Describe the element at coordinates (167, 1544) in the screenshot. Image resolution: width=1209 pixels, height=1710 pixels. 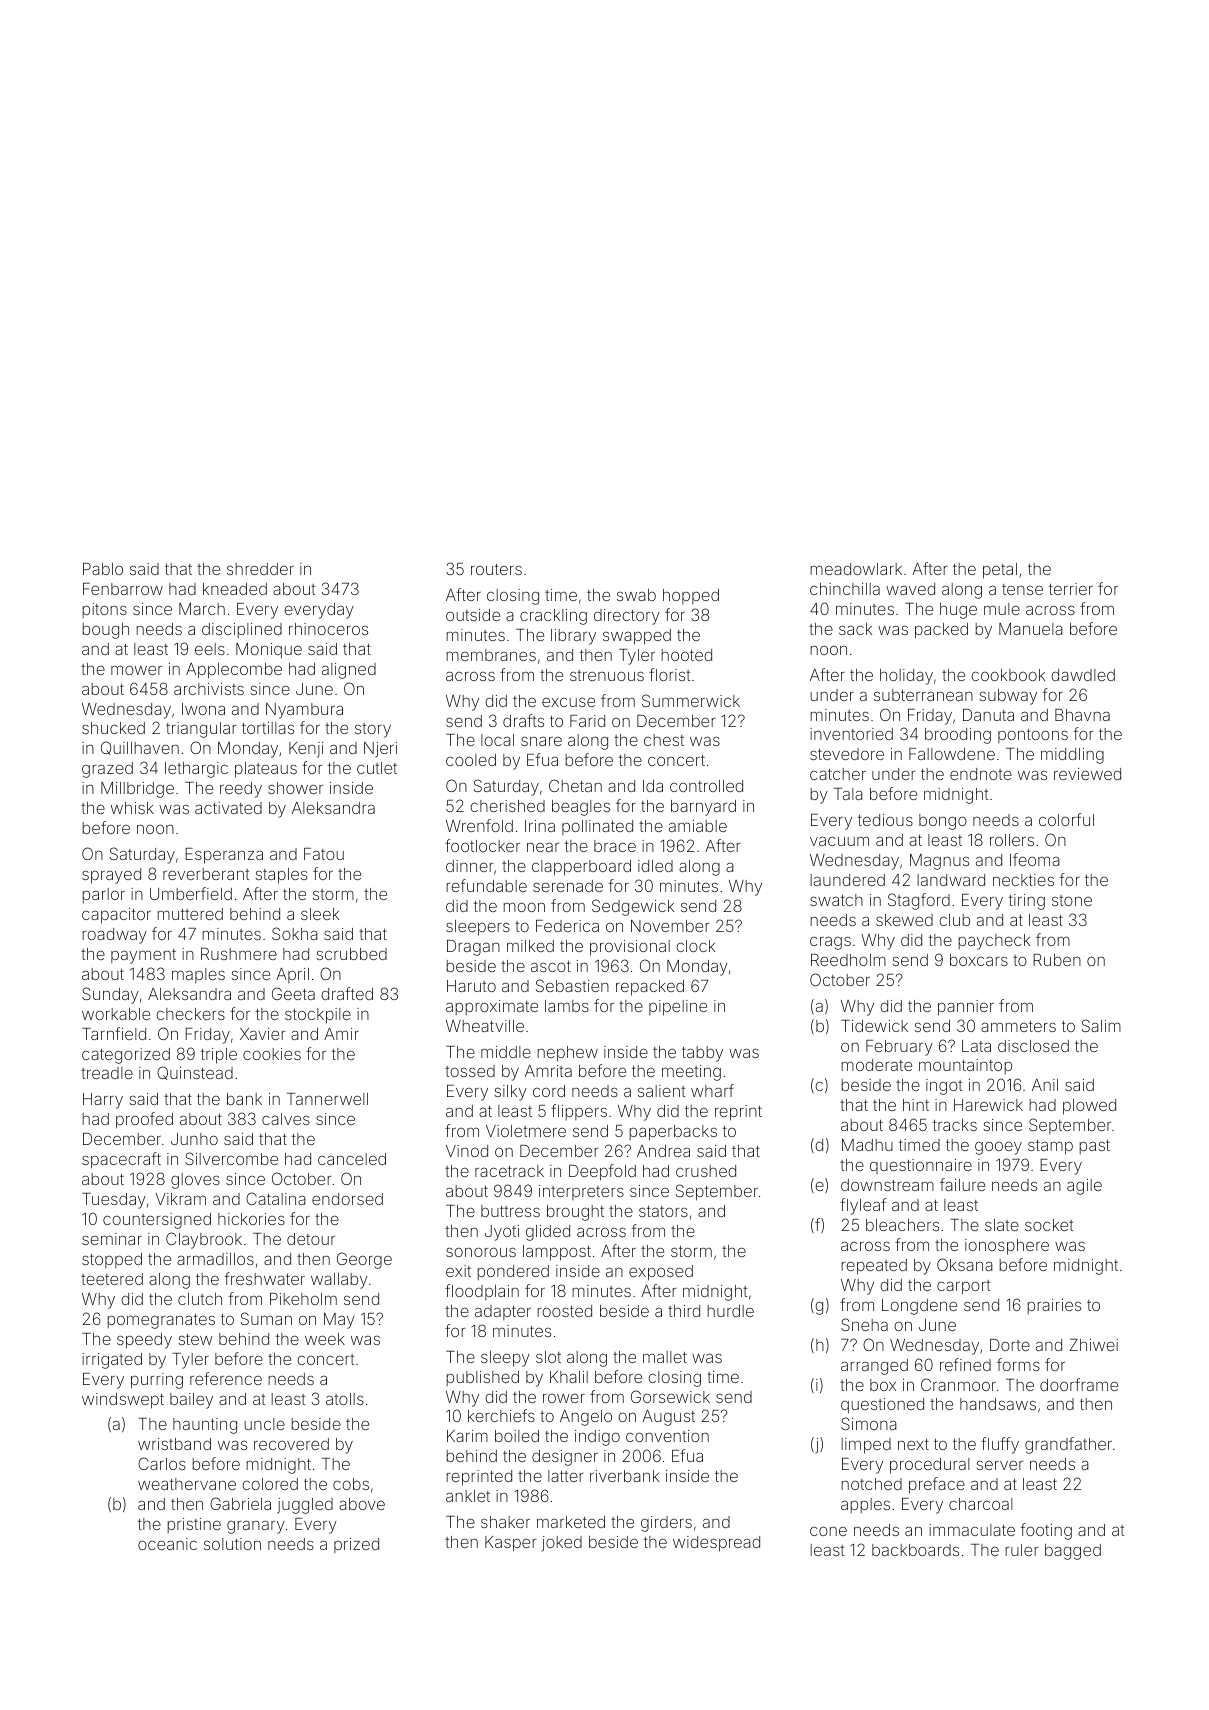
I see `oceanic` at that location.
